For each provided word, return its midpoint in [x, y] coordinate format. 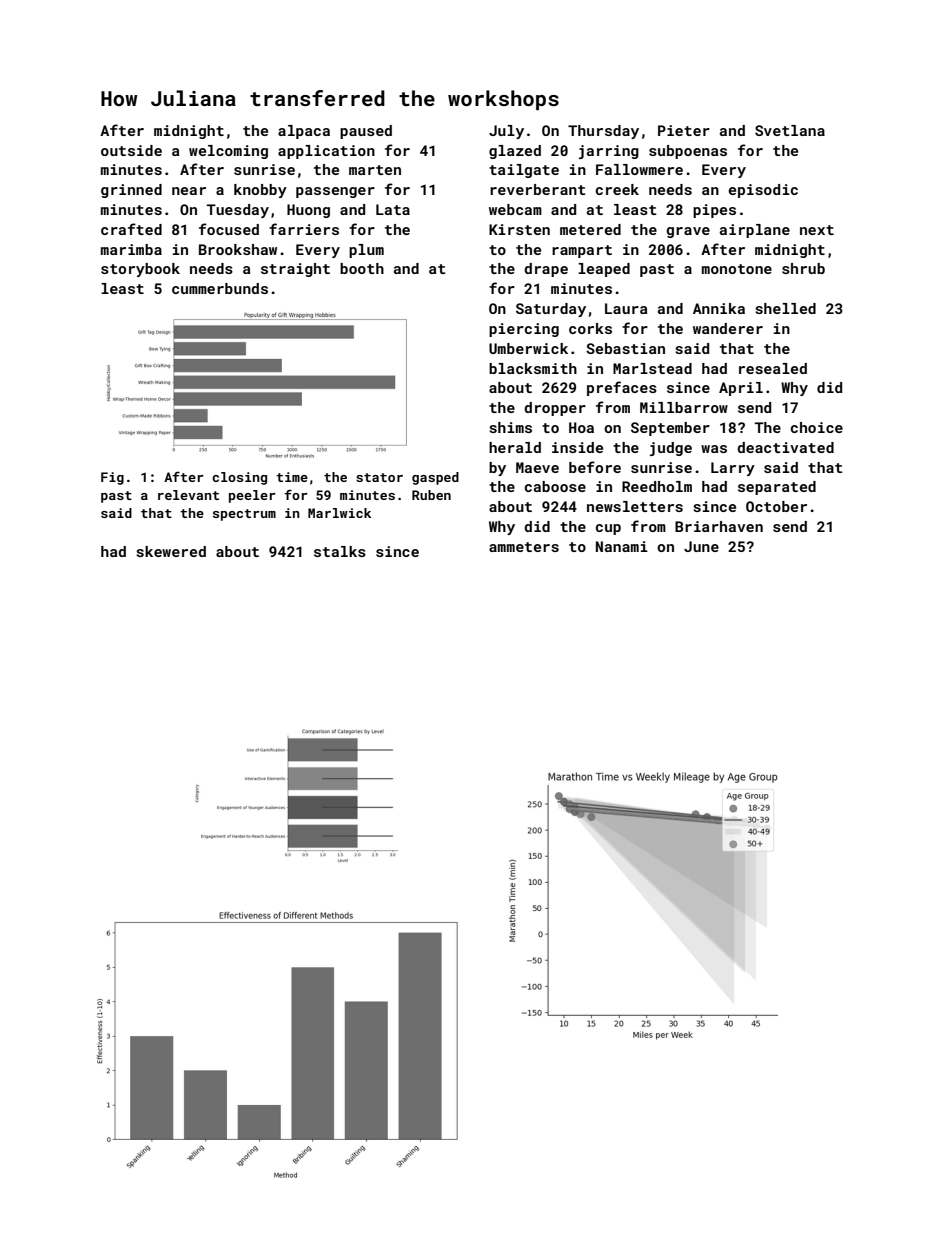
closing [239, 478]
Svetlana [790, 130]
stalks [340, 551]
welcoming [228, 152]
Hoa [581, 427]
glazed [515, 152]
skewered [171, 551]
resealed [773, 368]
